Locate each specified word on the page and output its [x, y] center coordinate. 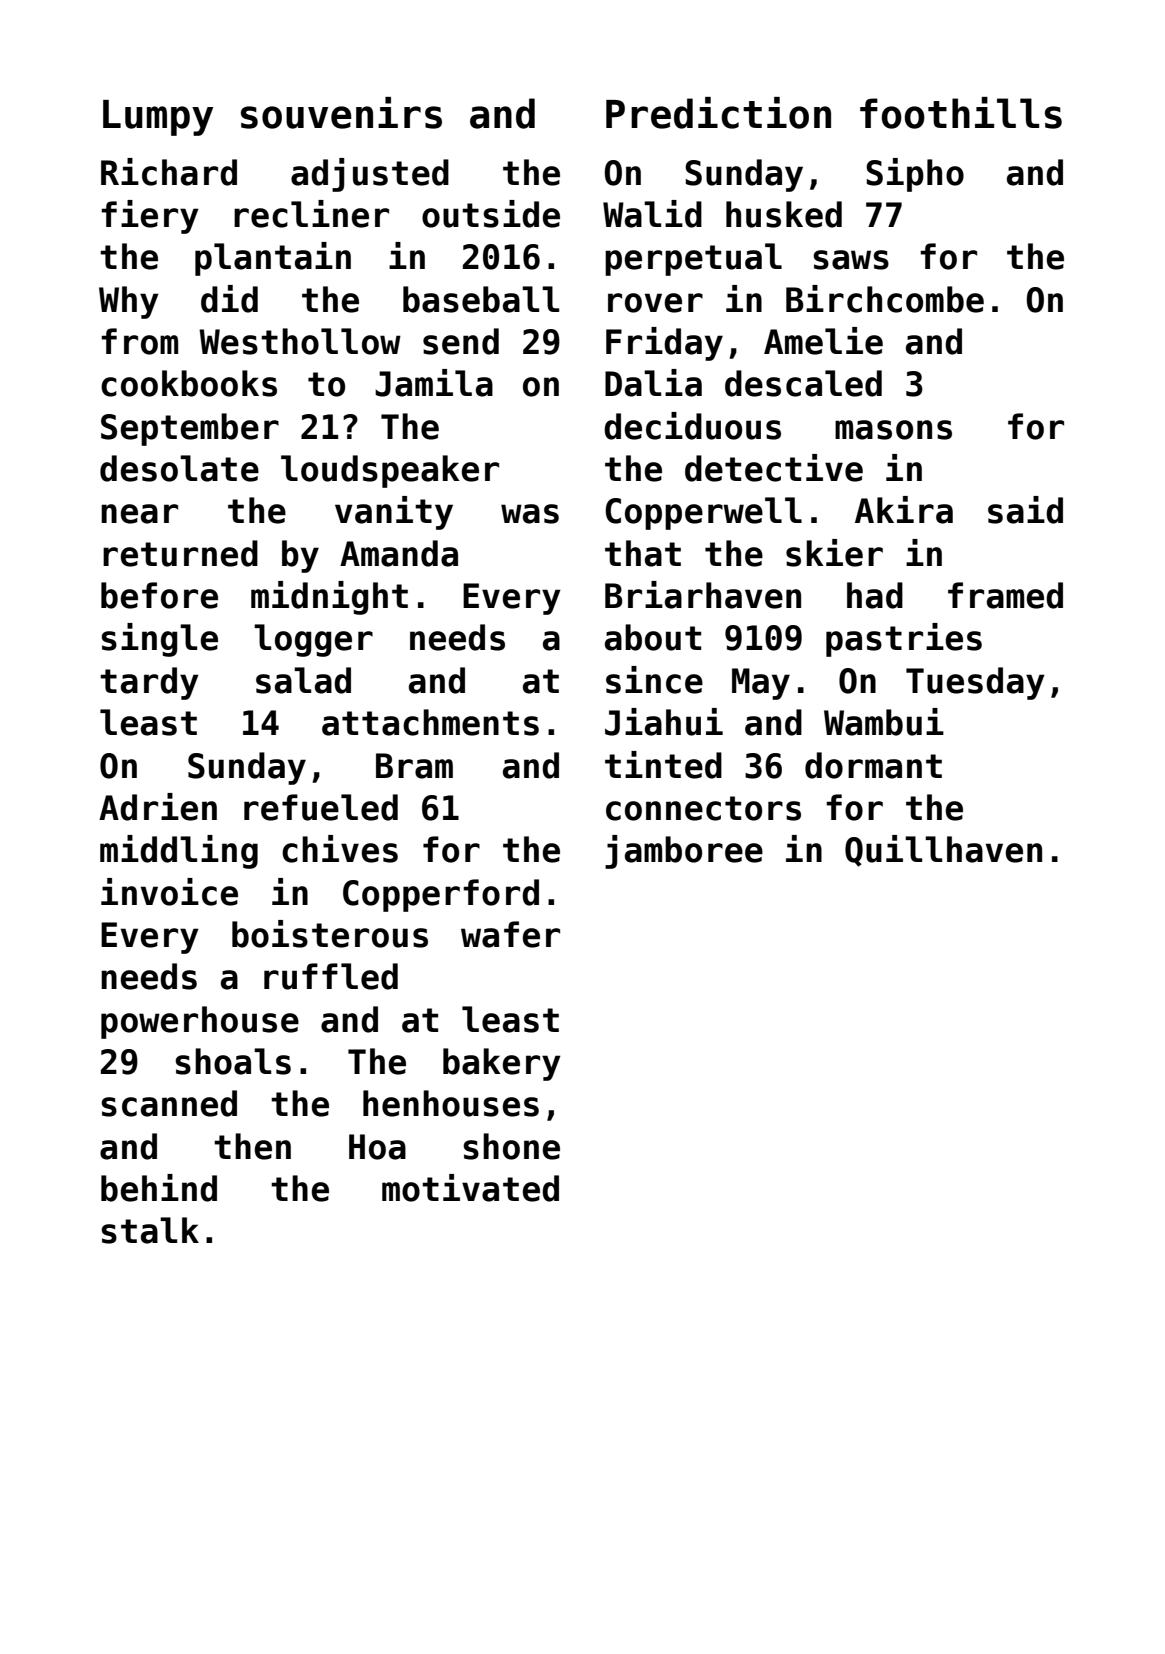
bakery [502, 1064]
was [530, 514]
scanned [169, 1103]
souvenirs [341, 113]
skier [834, 553]
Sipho [915, 175]
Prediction [718, 113]
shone [511, 1146]
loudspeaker [390, 471]
